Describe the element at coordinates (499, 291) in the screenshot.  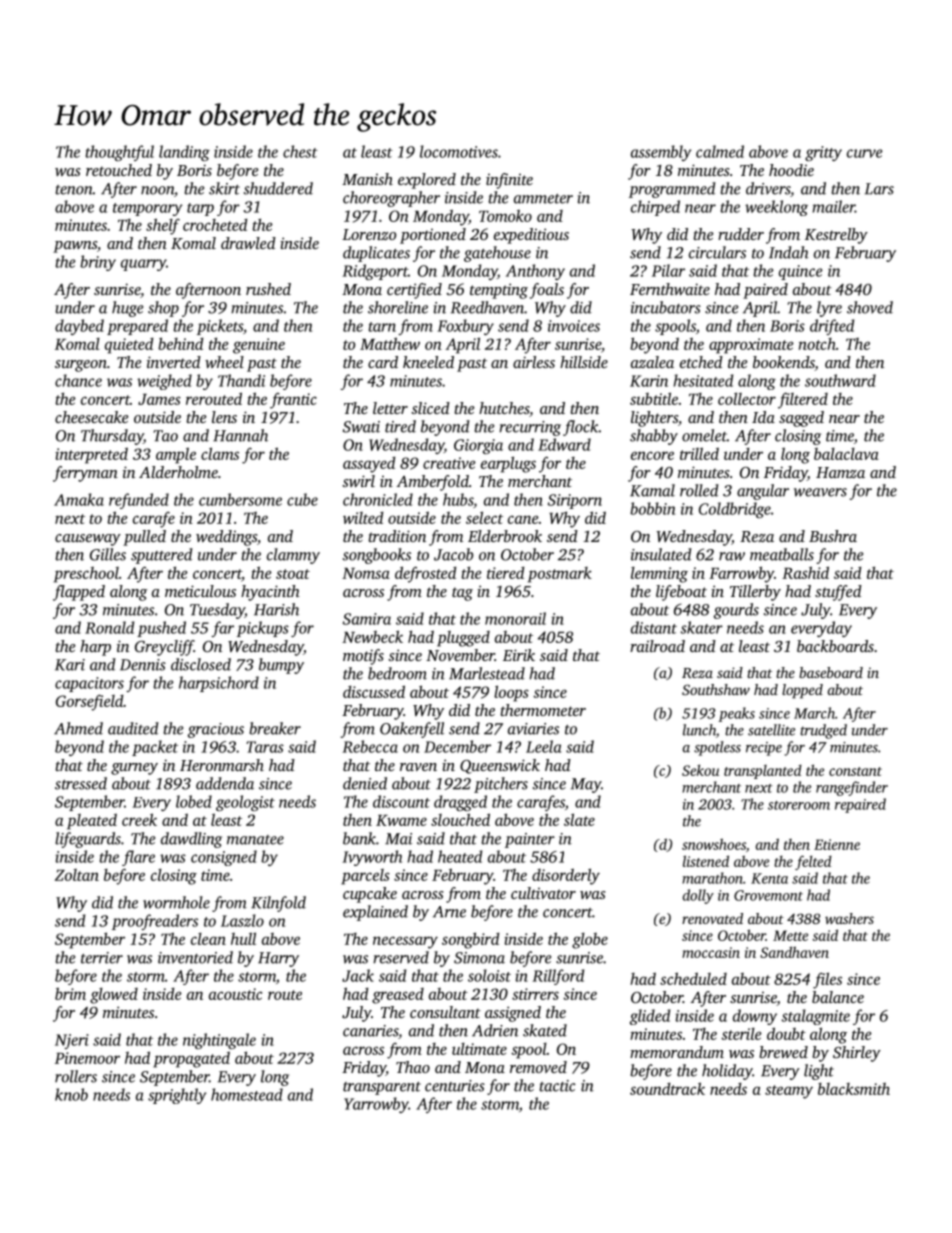
I see `tempting` at that location.
